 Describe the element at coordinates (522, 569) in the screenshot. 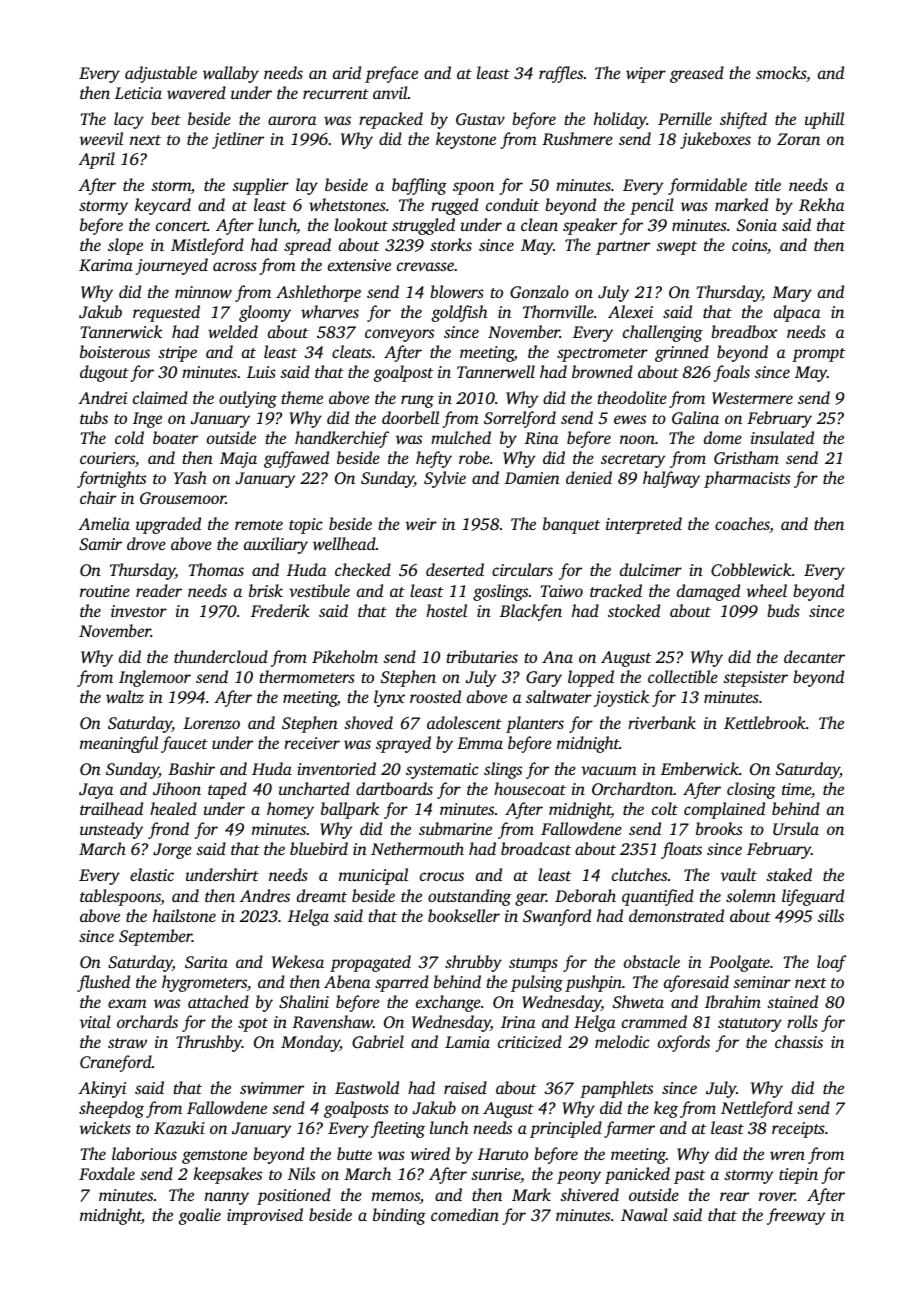

I see `circulars` at that location.
